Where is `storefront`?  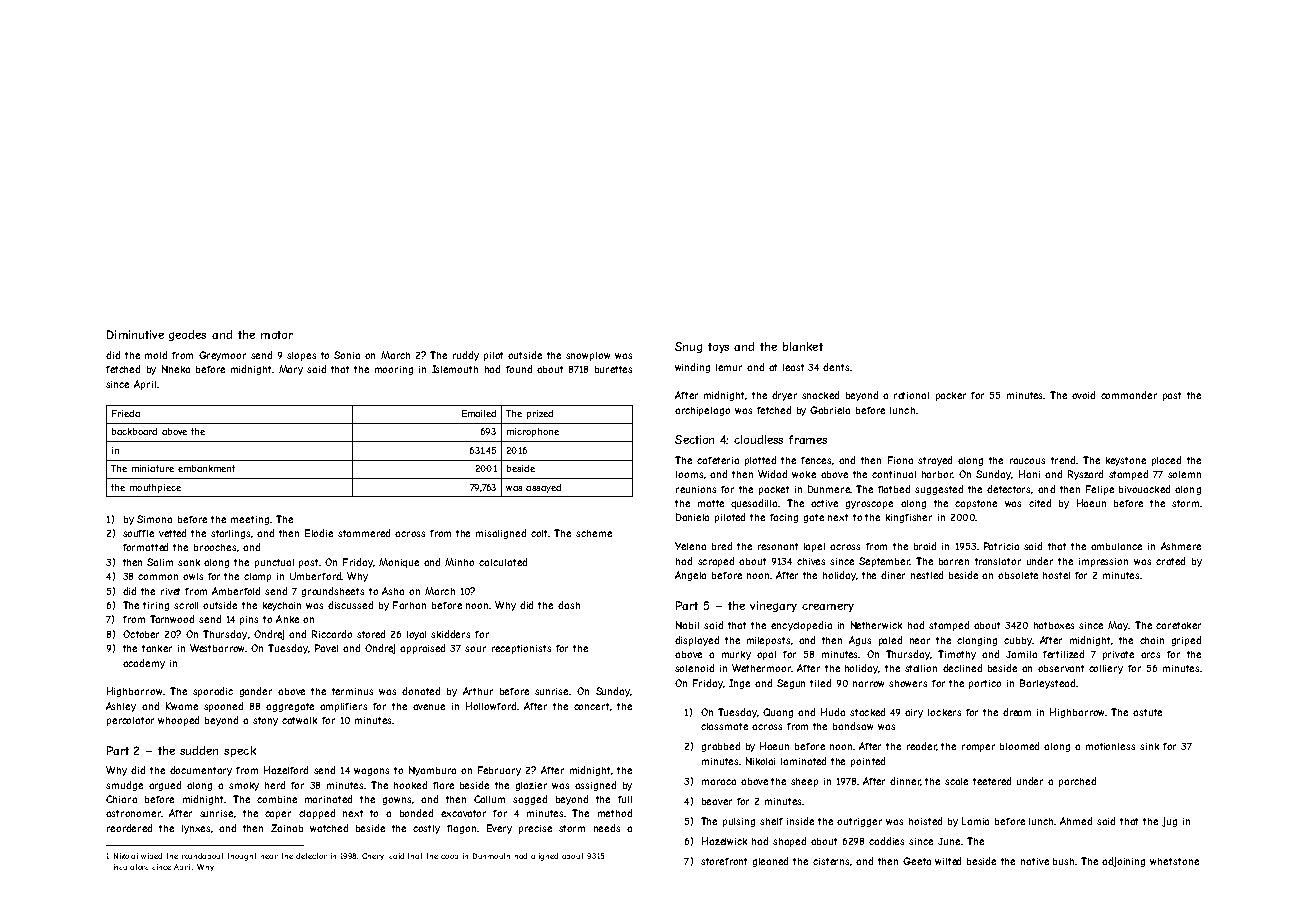 storefront is located at coordinates (724, 861).
